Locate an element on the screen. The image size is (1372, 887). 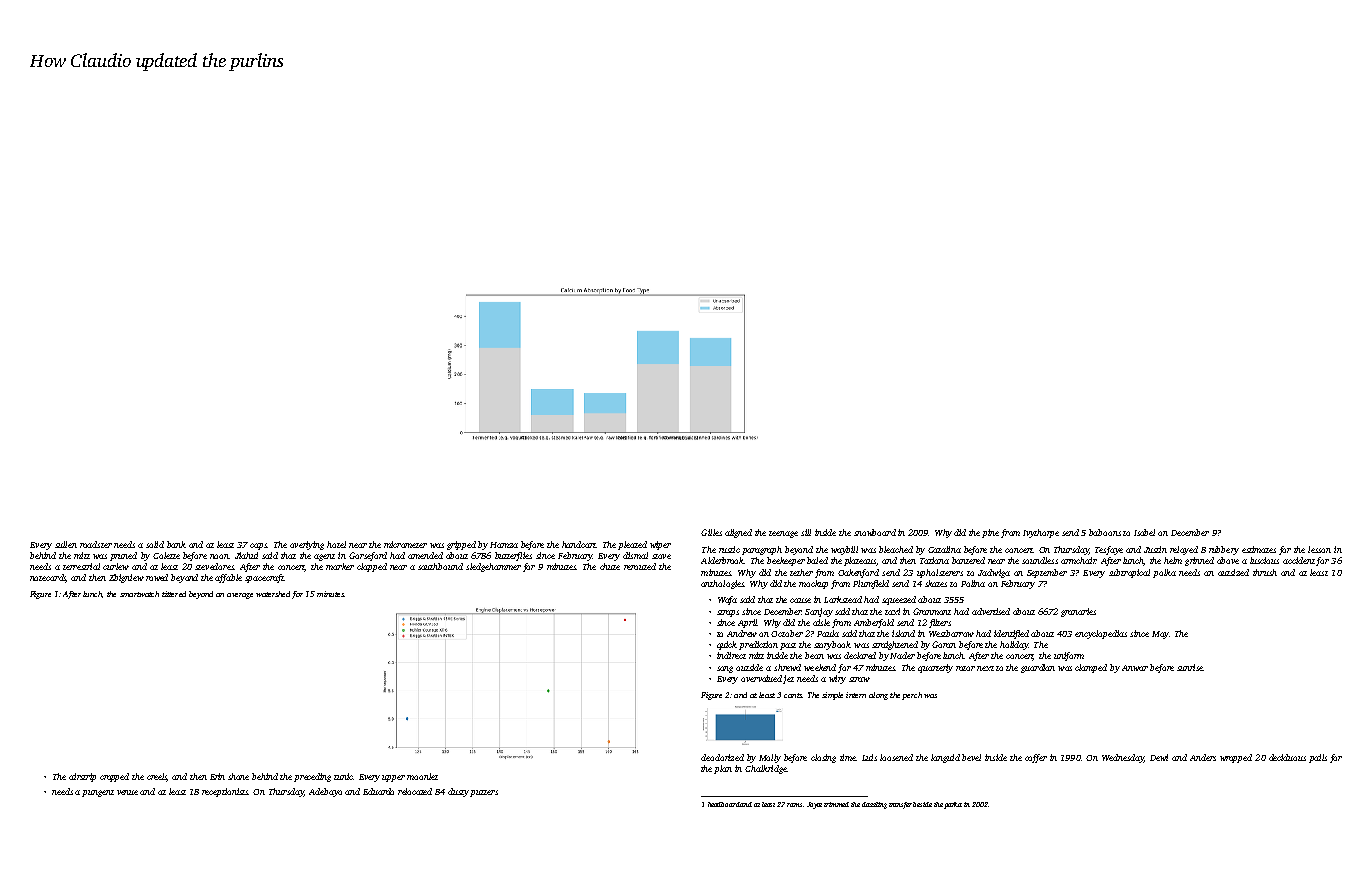
sullen is located at coordinates (66, 544).
